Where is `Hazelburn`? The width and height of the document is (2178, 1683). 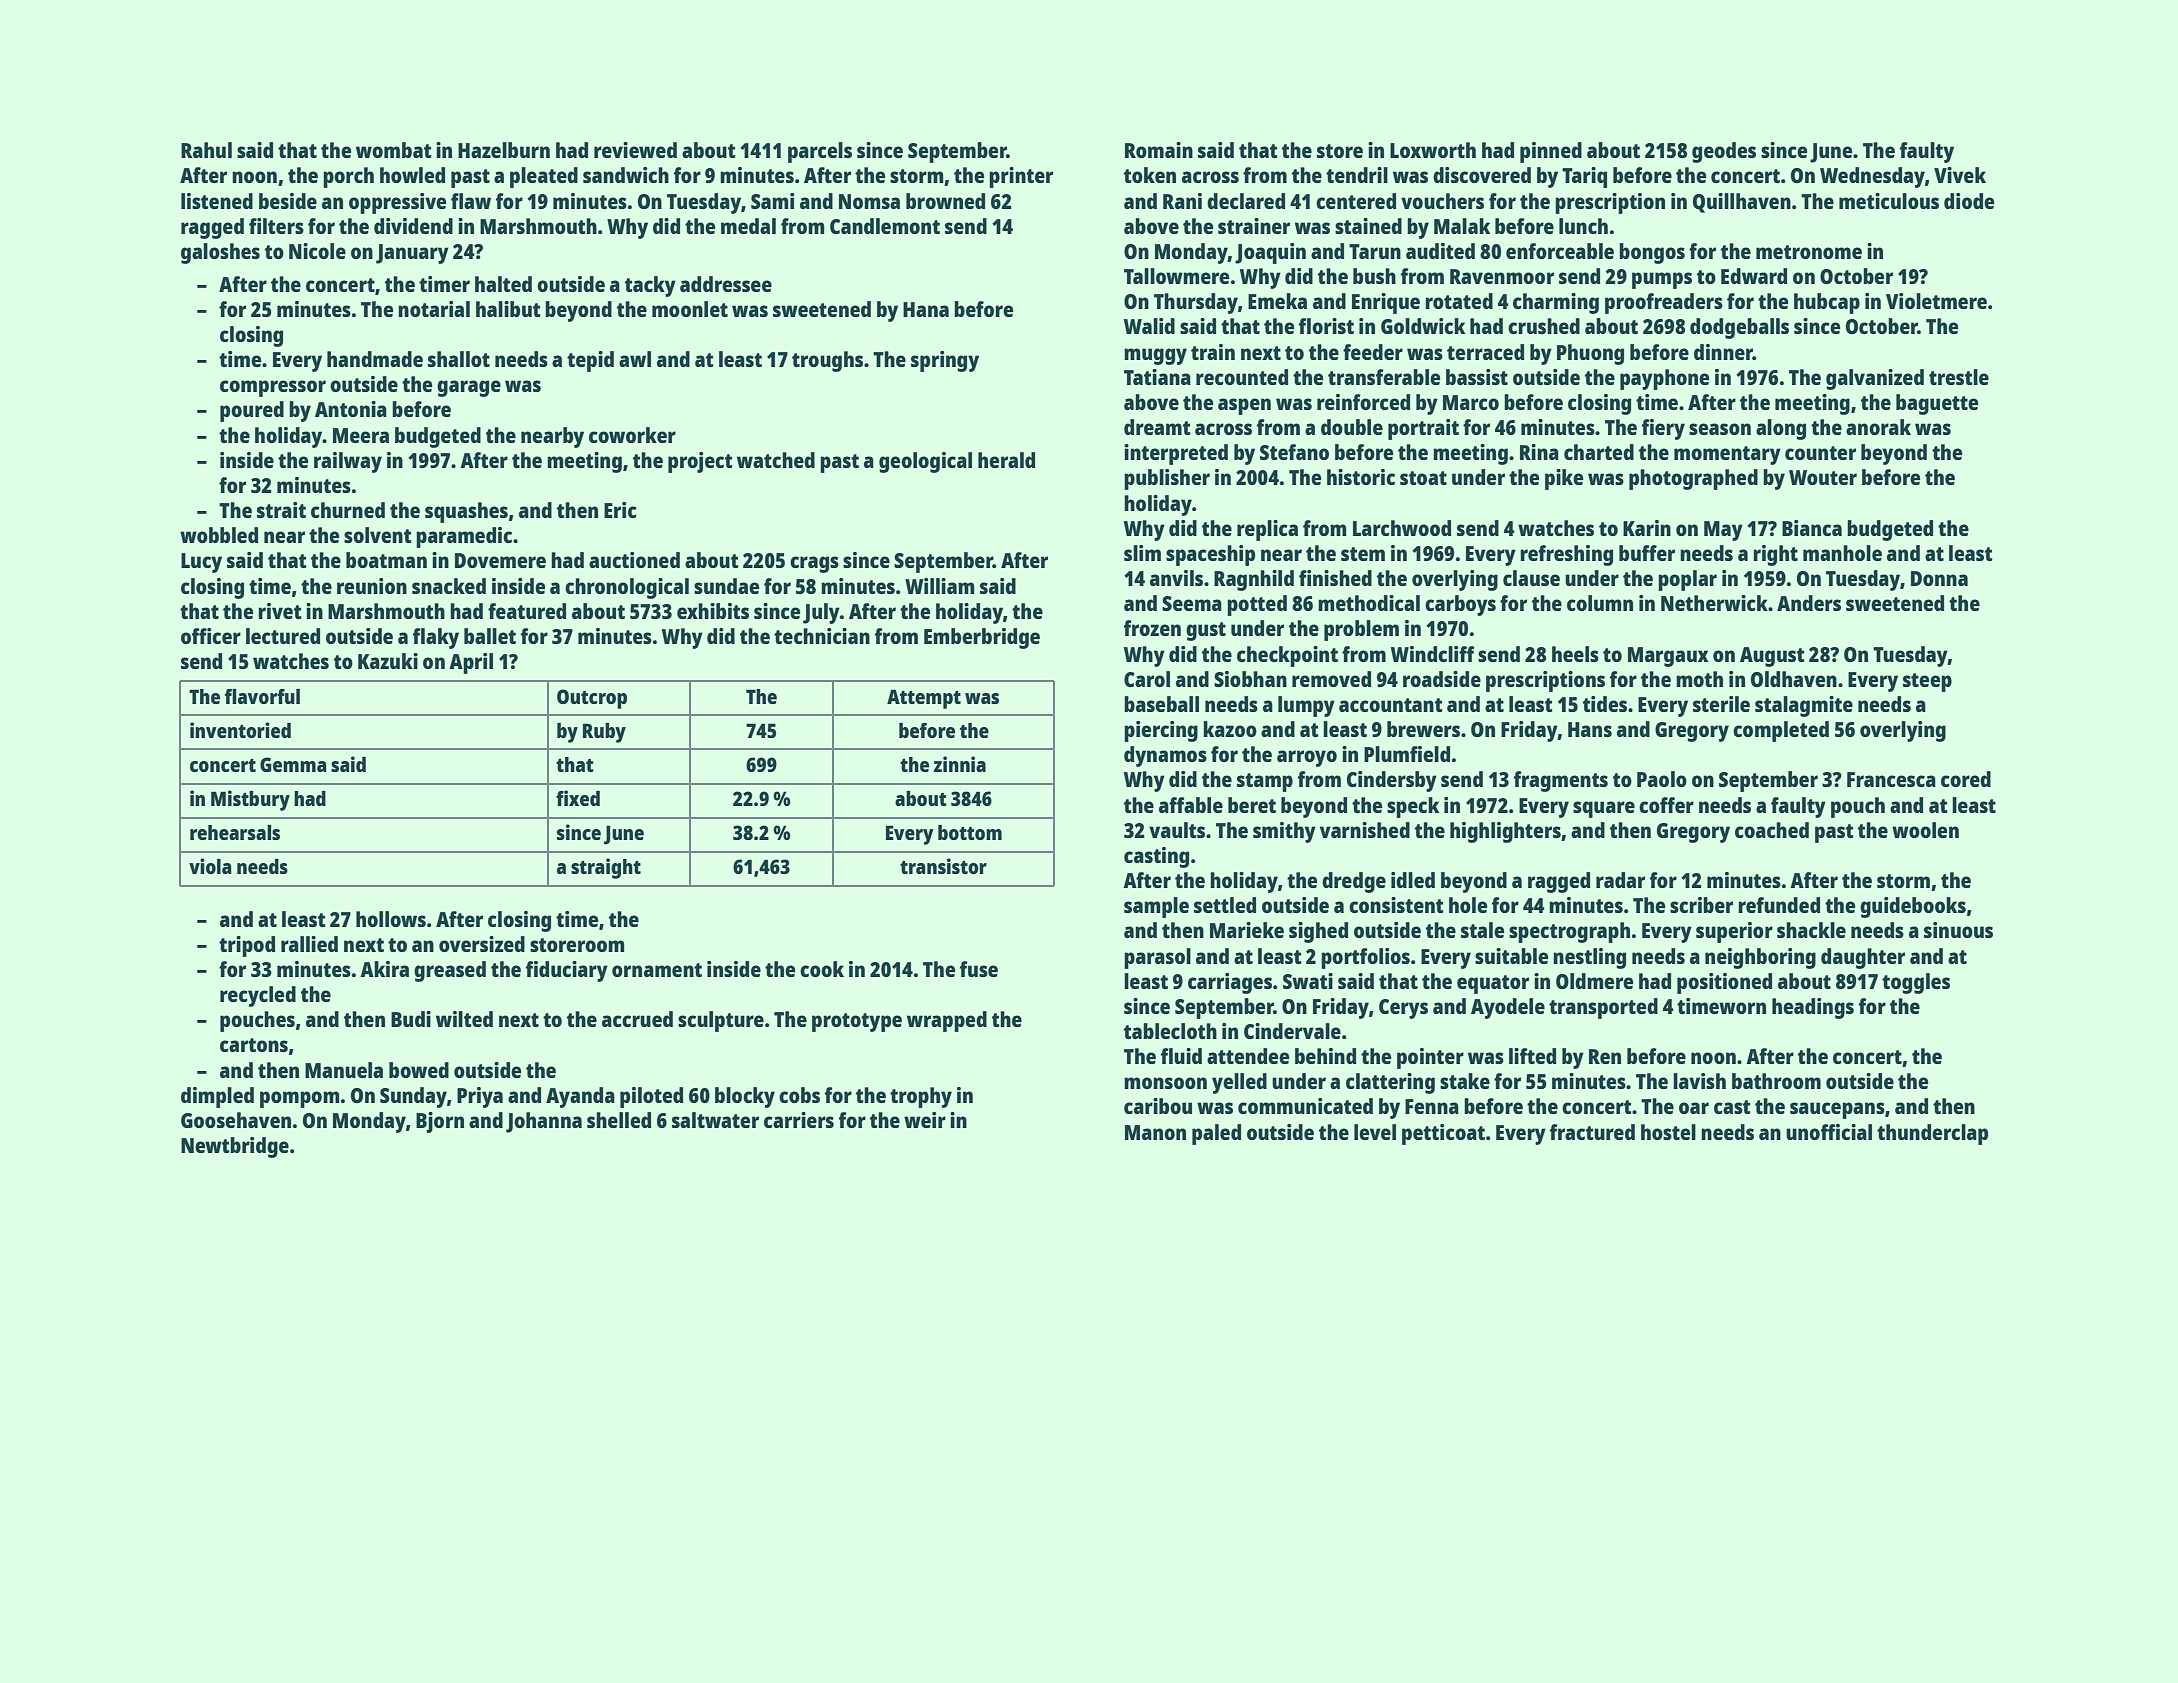 Hazelburn is located at coordinates (504, 150).
